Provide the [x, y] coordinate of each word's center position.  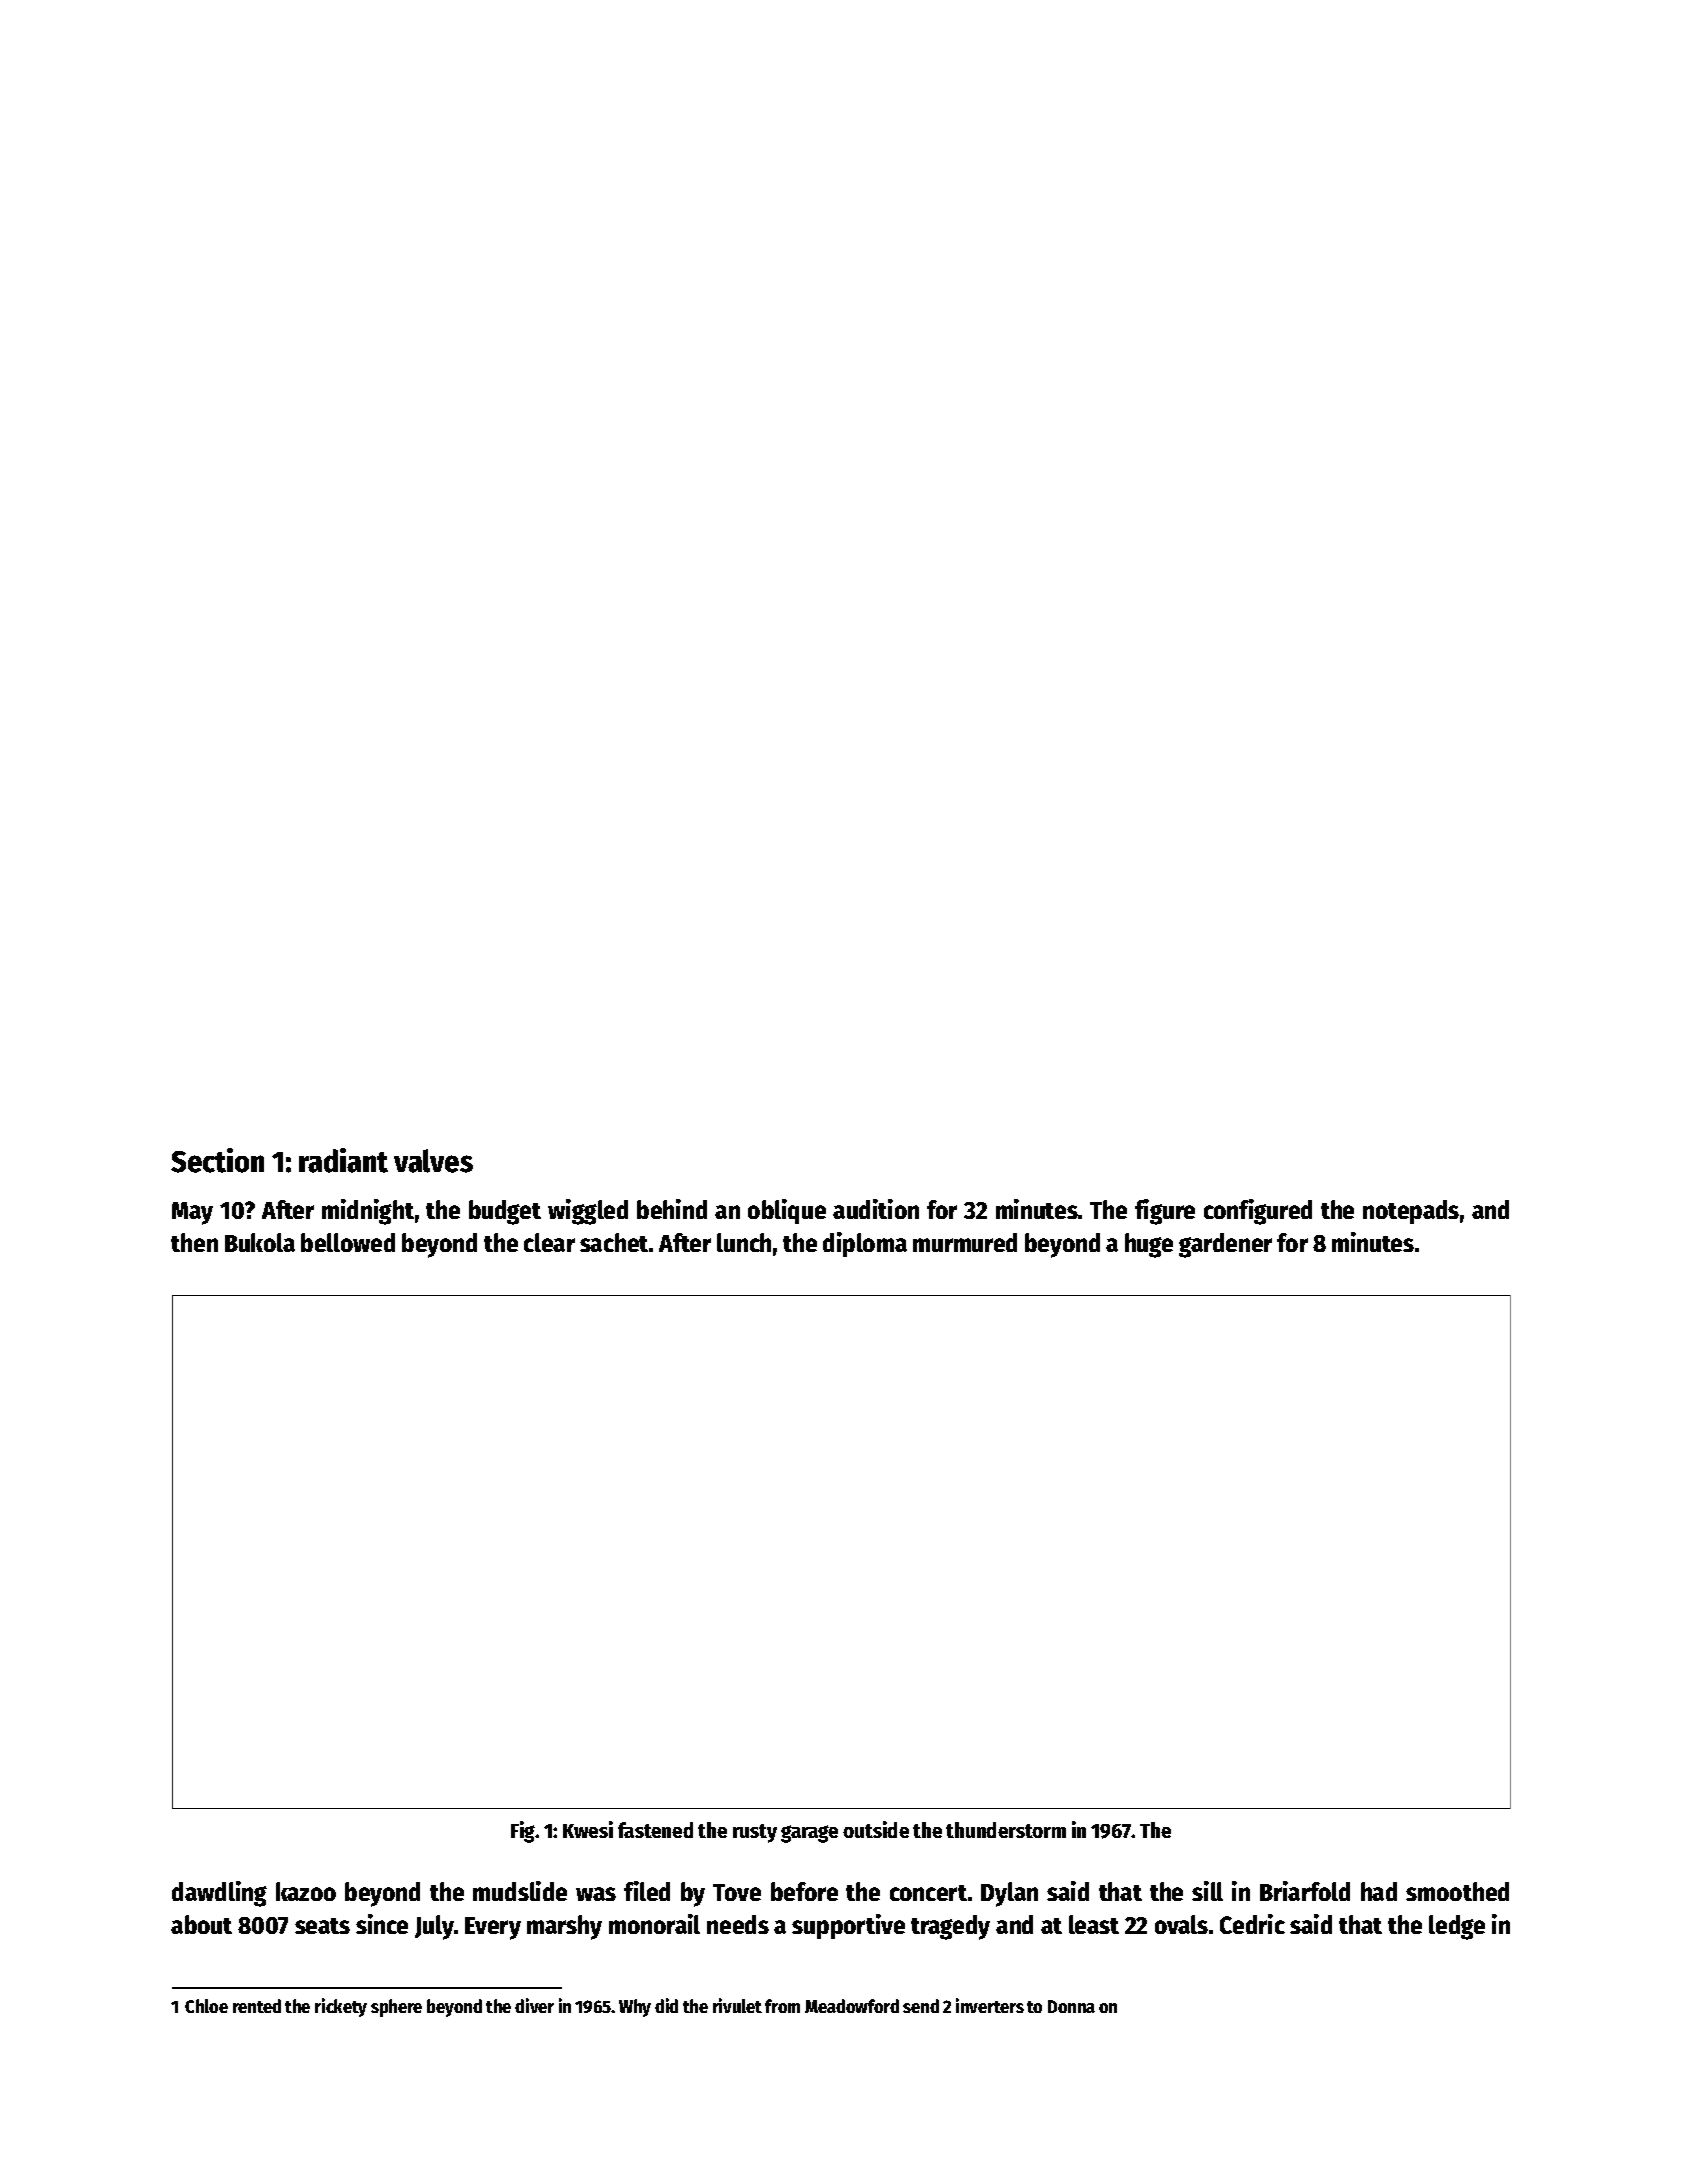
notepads [1411, 1212]
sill [1207, 1891]
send [921, 2006]
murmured [965, 1242]
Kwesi [588, 1829]
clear [549, 1242]
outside [876, 1829]
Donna [1071, 2006]
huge [1149, 1245]
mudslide [520, 1891]
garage [809, 1834]
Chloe [206, 2006]
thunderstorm [1006, 1830]
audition [876, 1209]
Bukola [260, 1242]
